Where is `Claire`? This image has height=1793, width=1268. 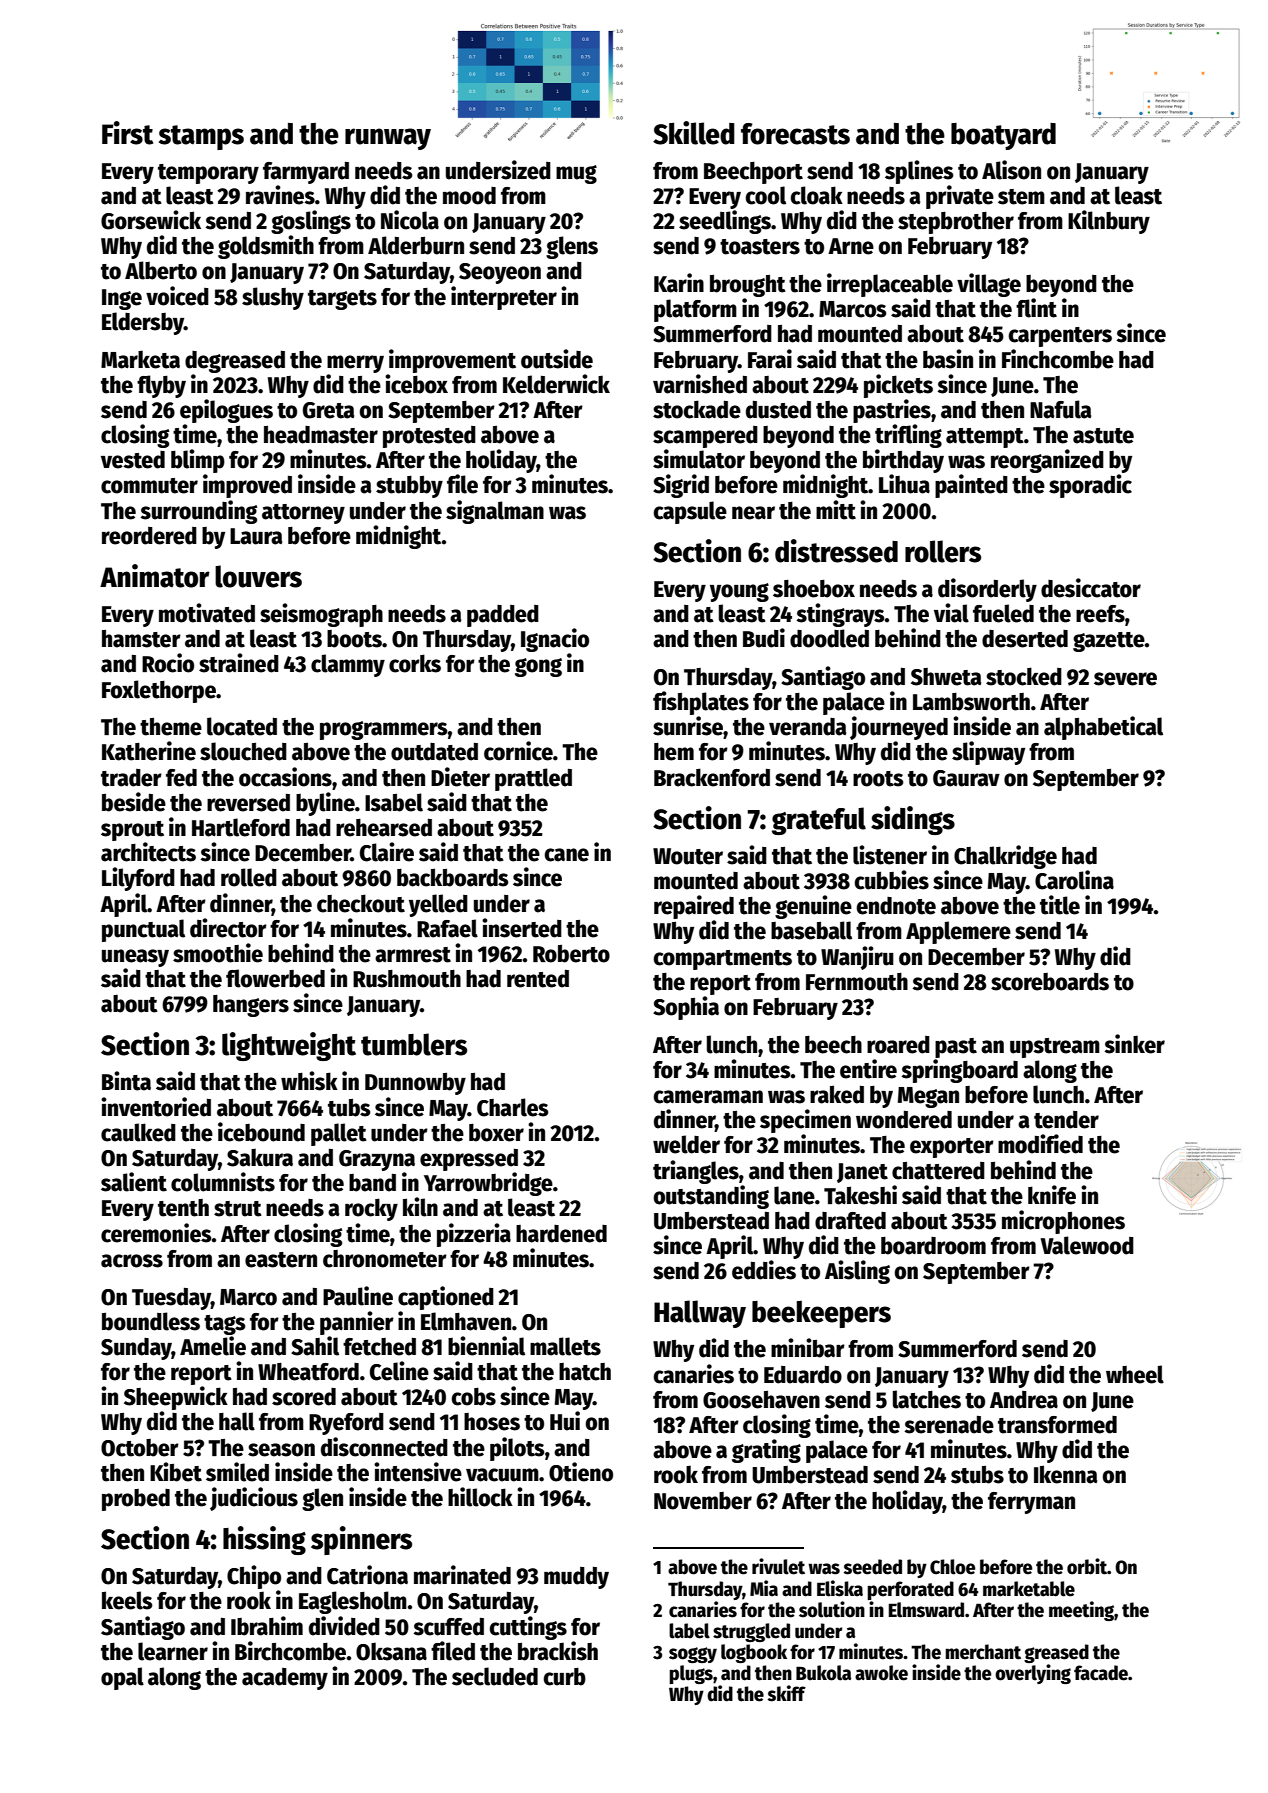
Claire is located at coordinates (387, 852).
